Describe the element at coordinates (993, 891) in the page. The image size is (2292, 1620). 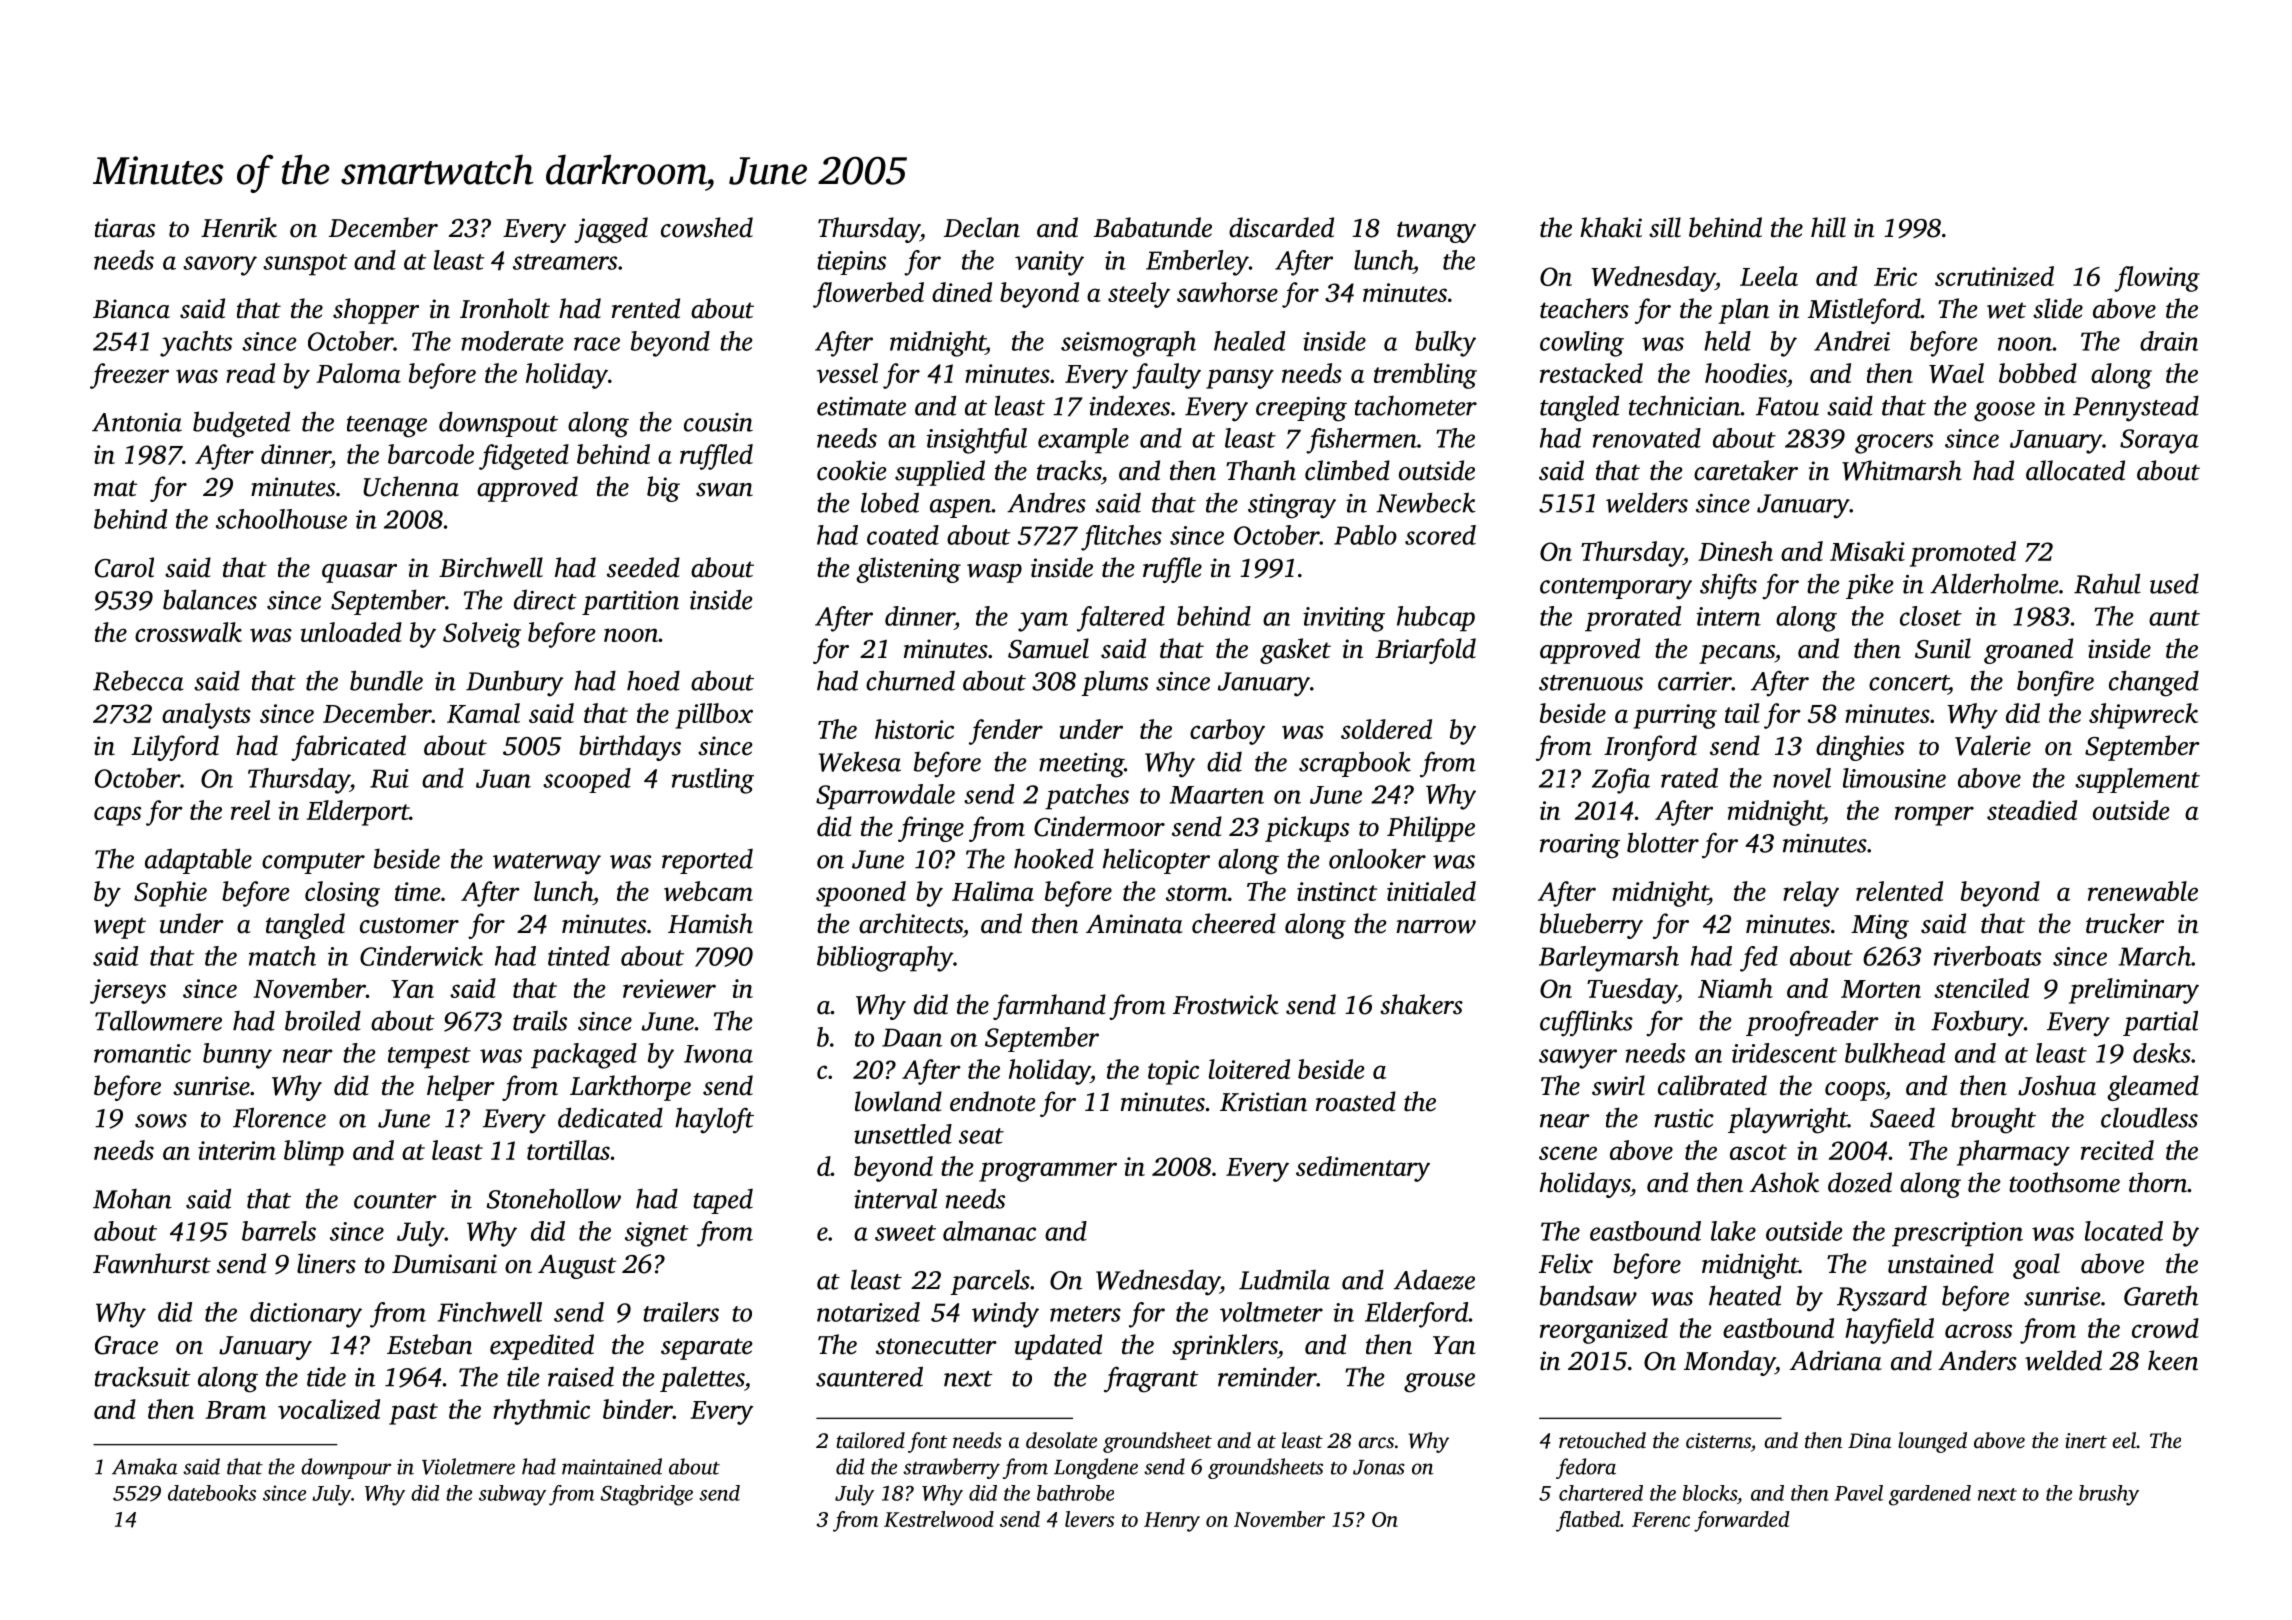
I see `Halima` at that location.
